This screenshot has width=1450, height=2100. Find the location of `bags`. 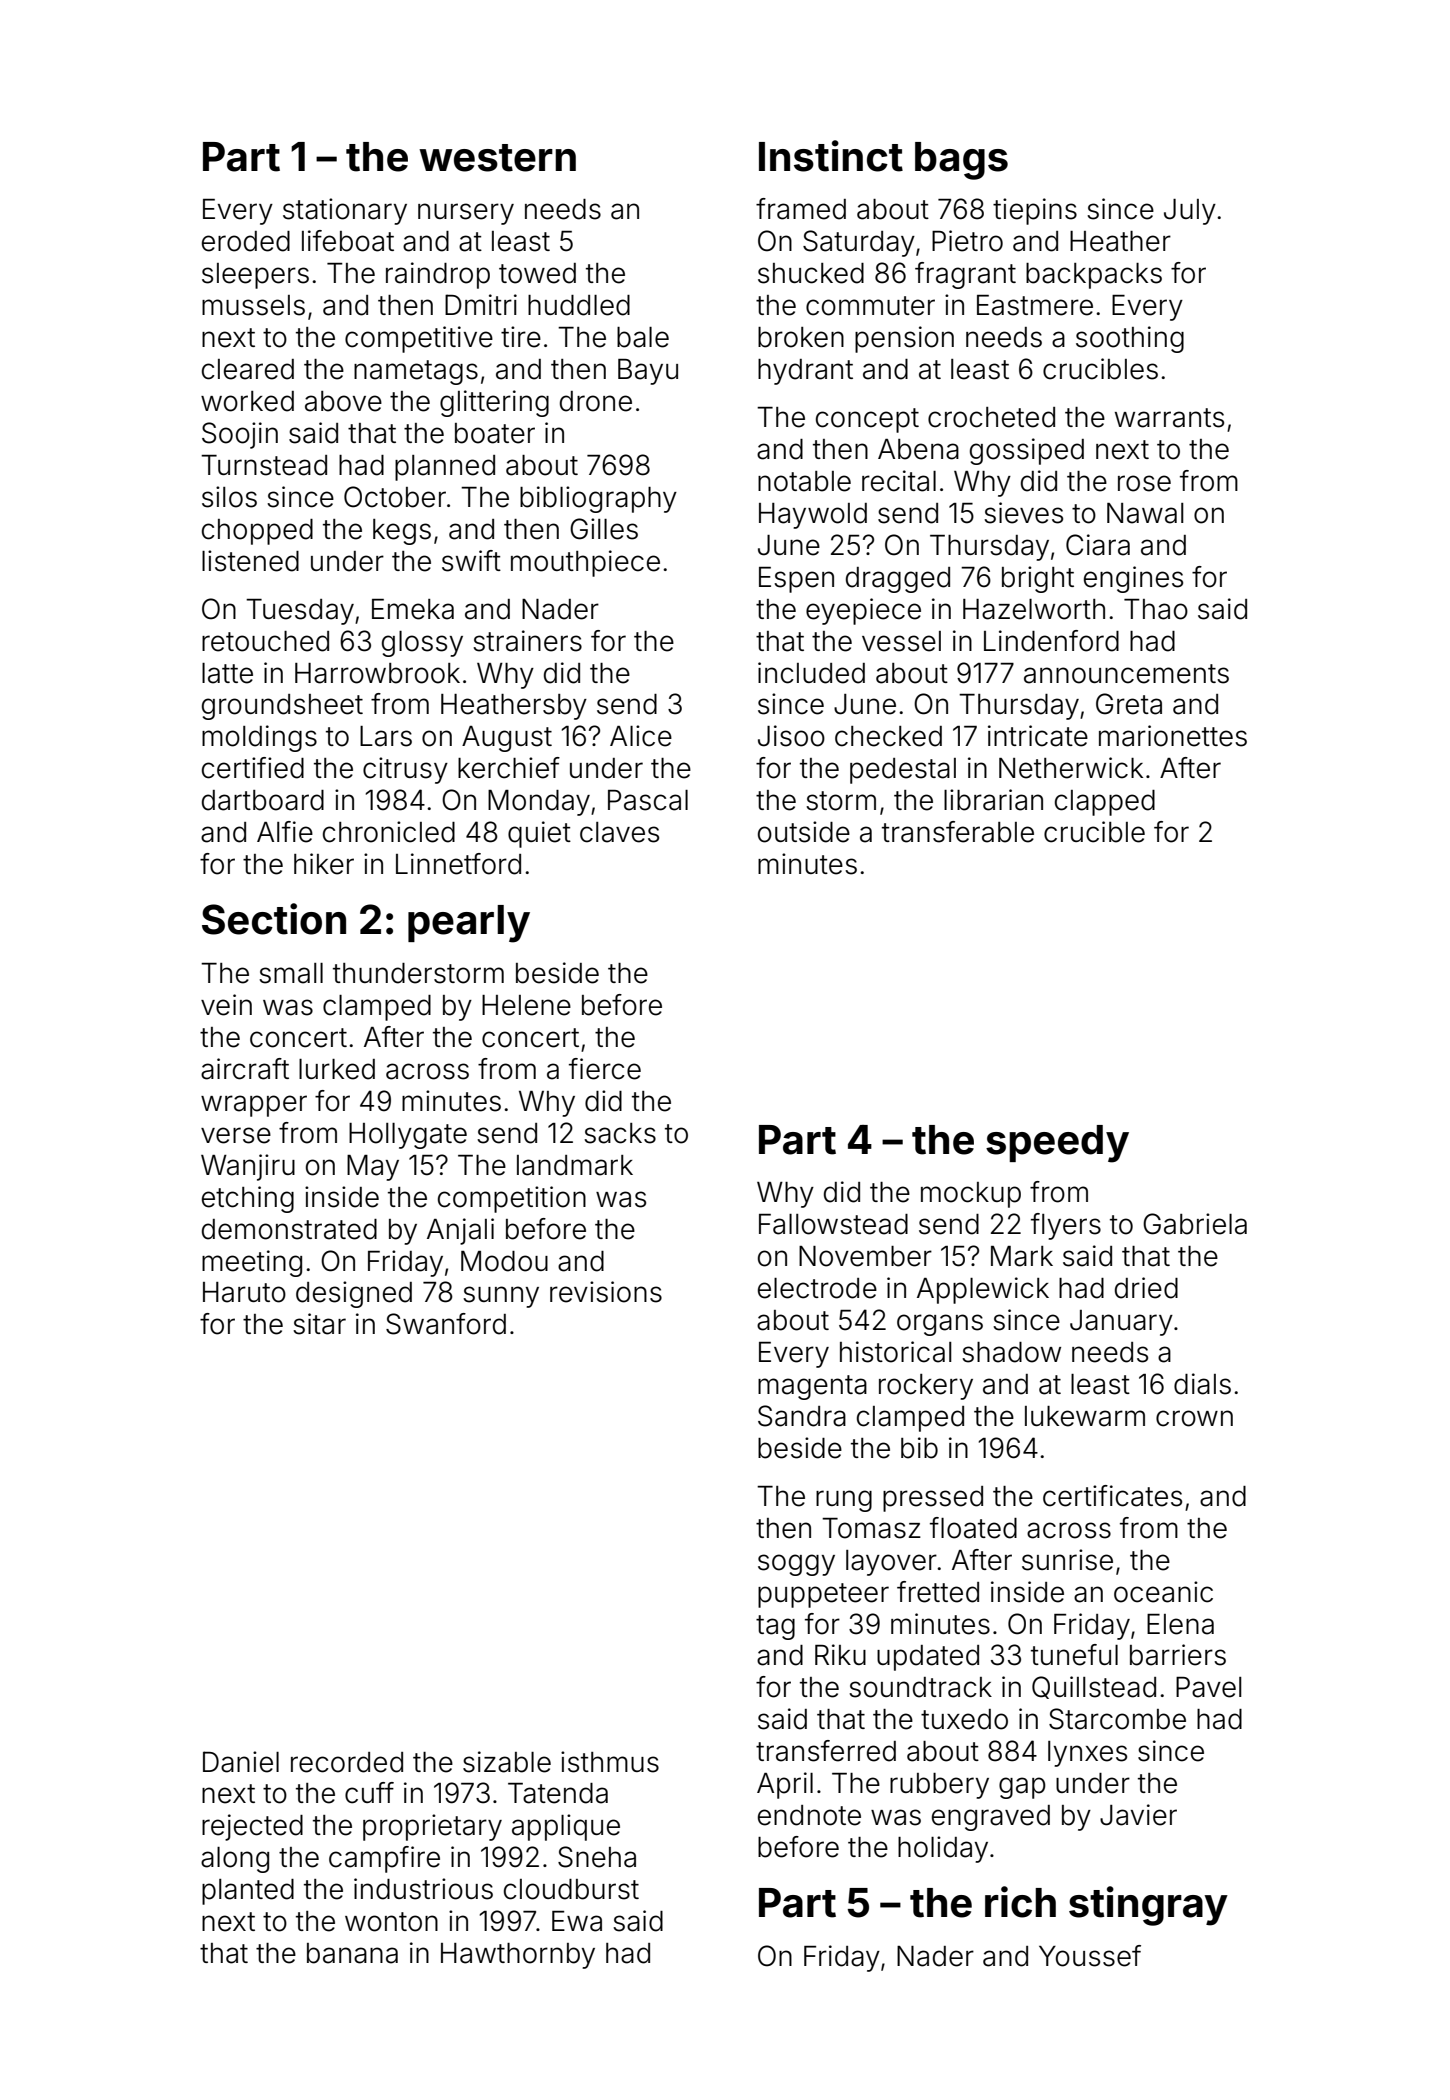

bags is located at coordinates (961, 161).
